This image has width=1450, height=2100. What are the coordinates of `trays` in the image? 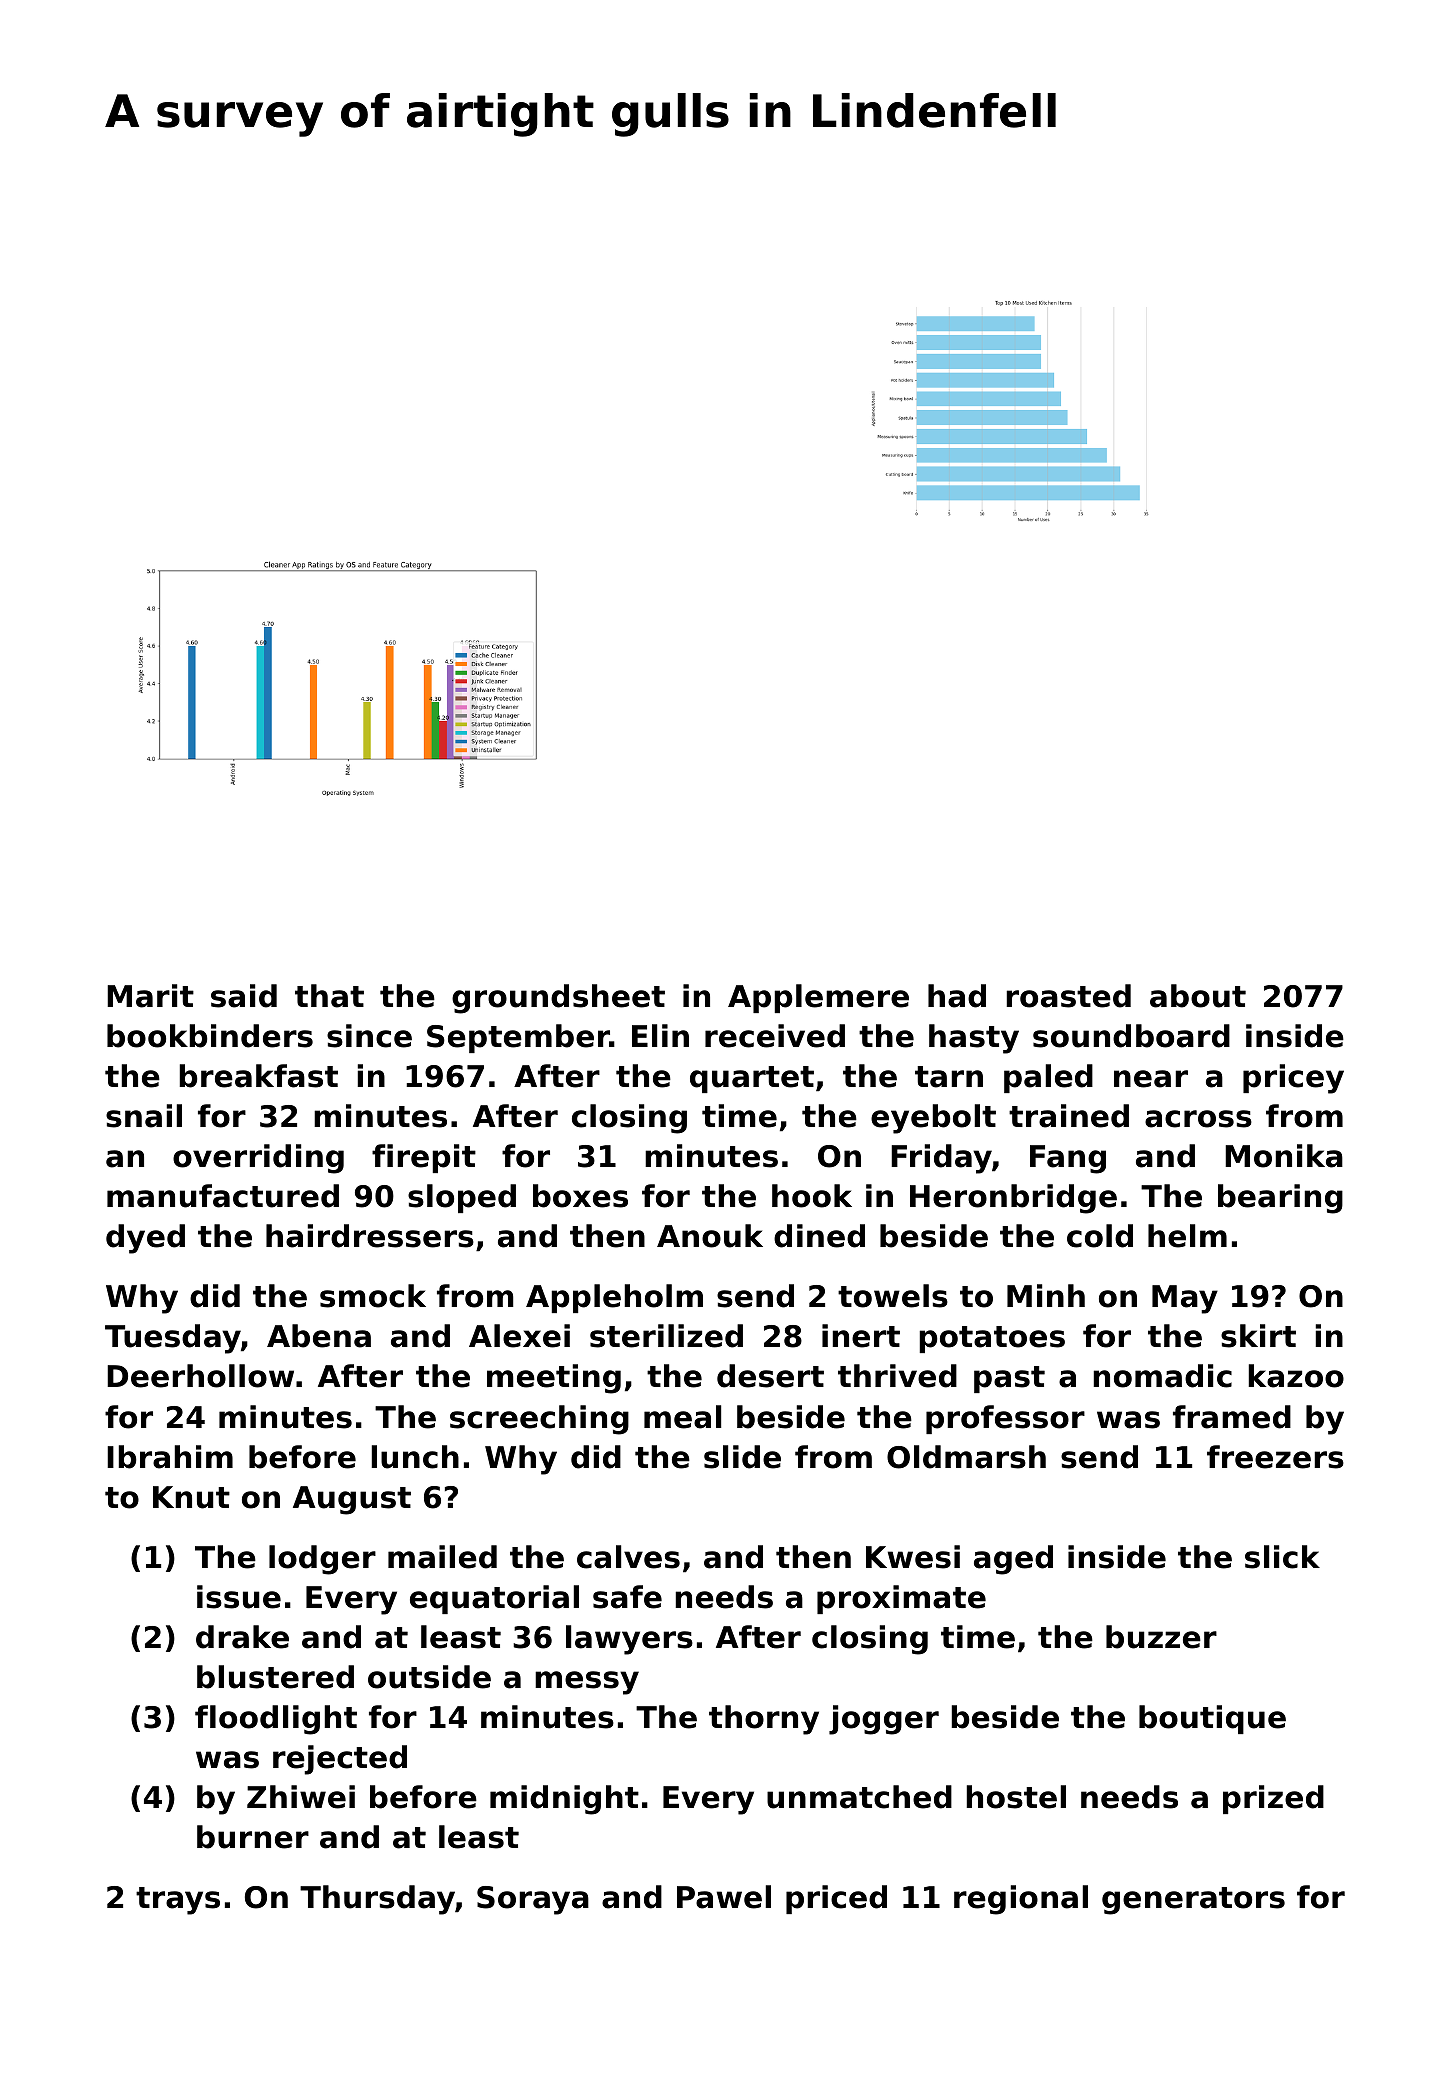 It's located at (178, 1901).
